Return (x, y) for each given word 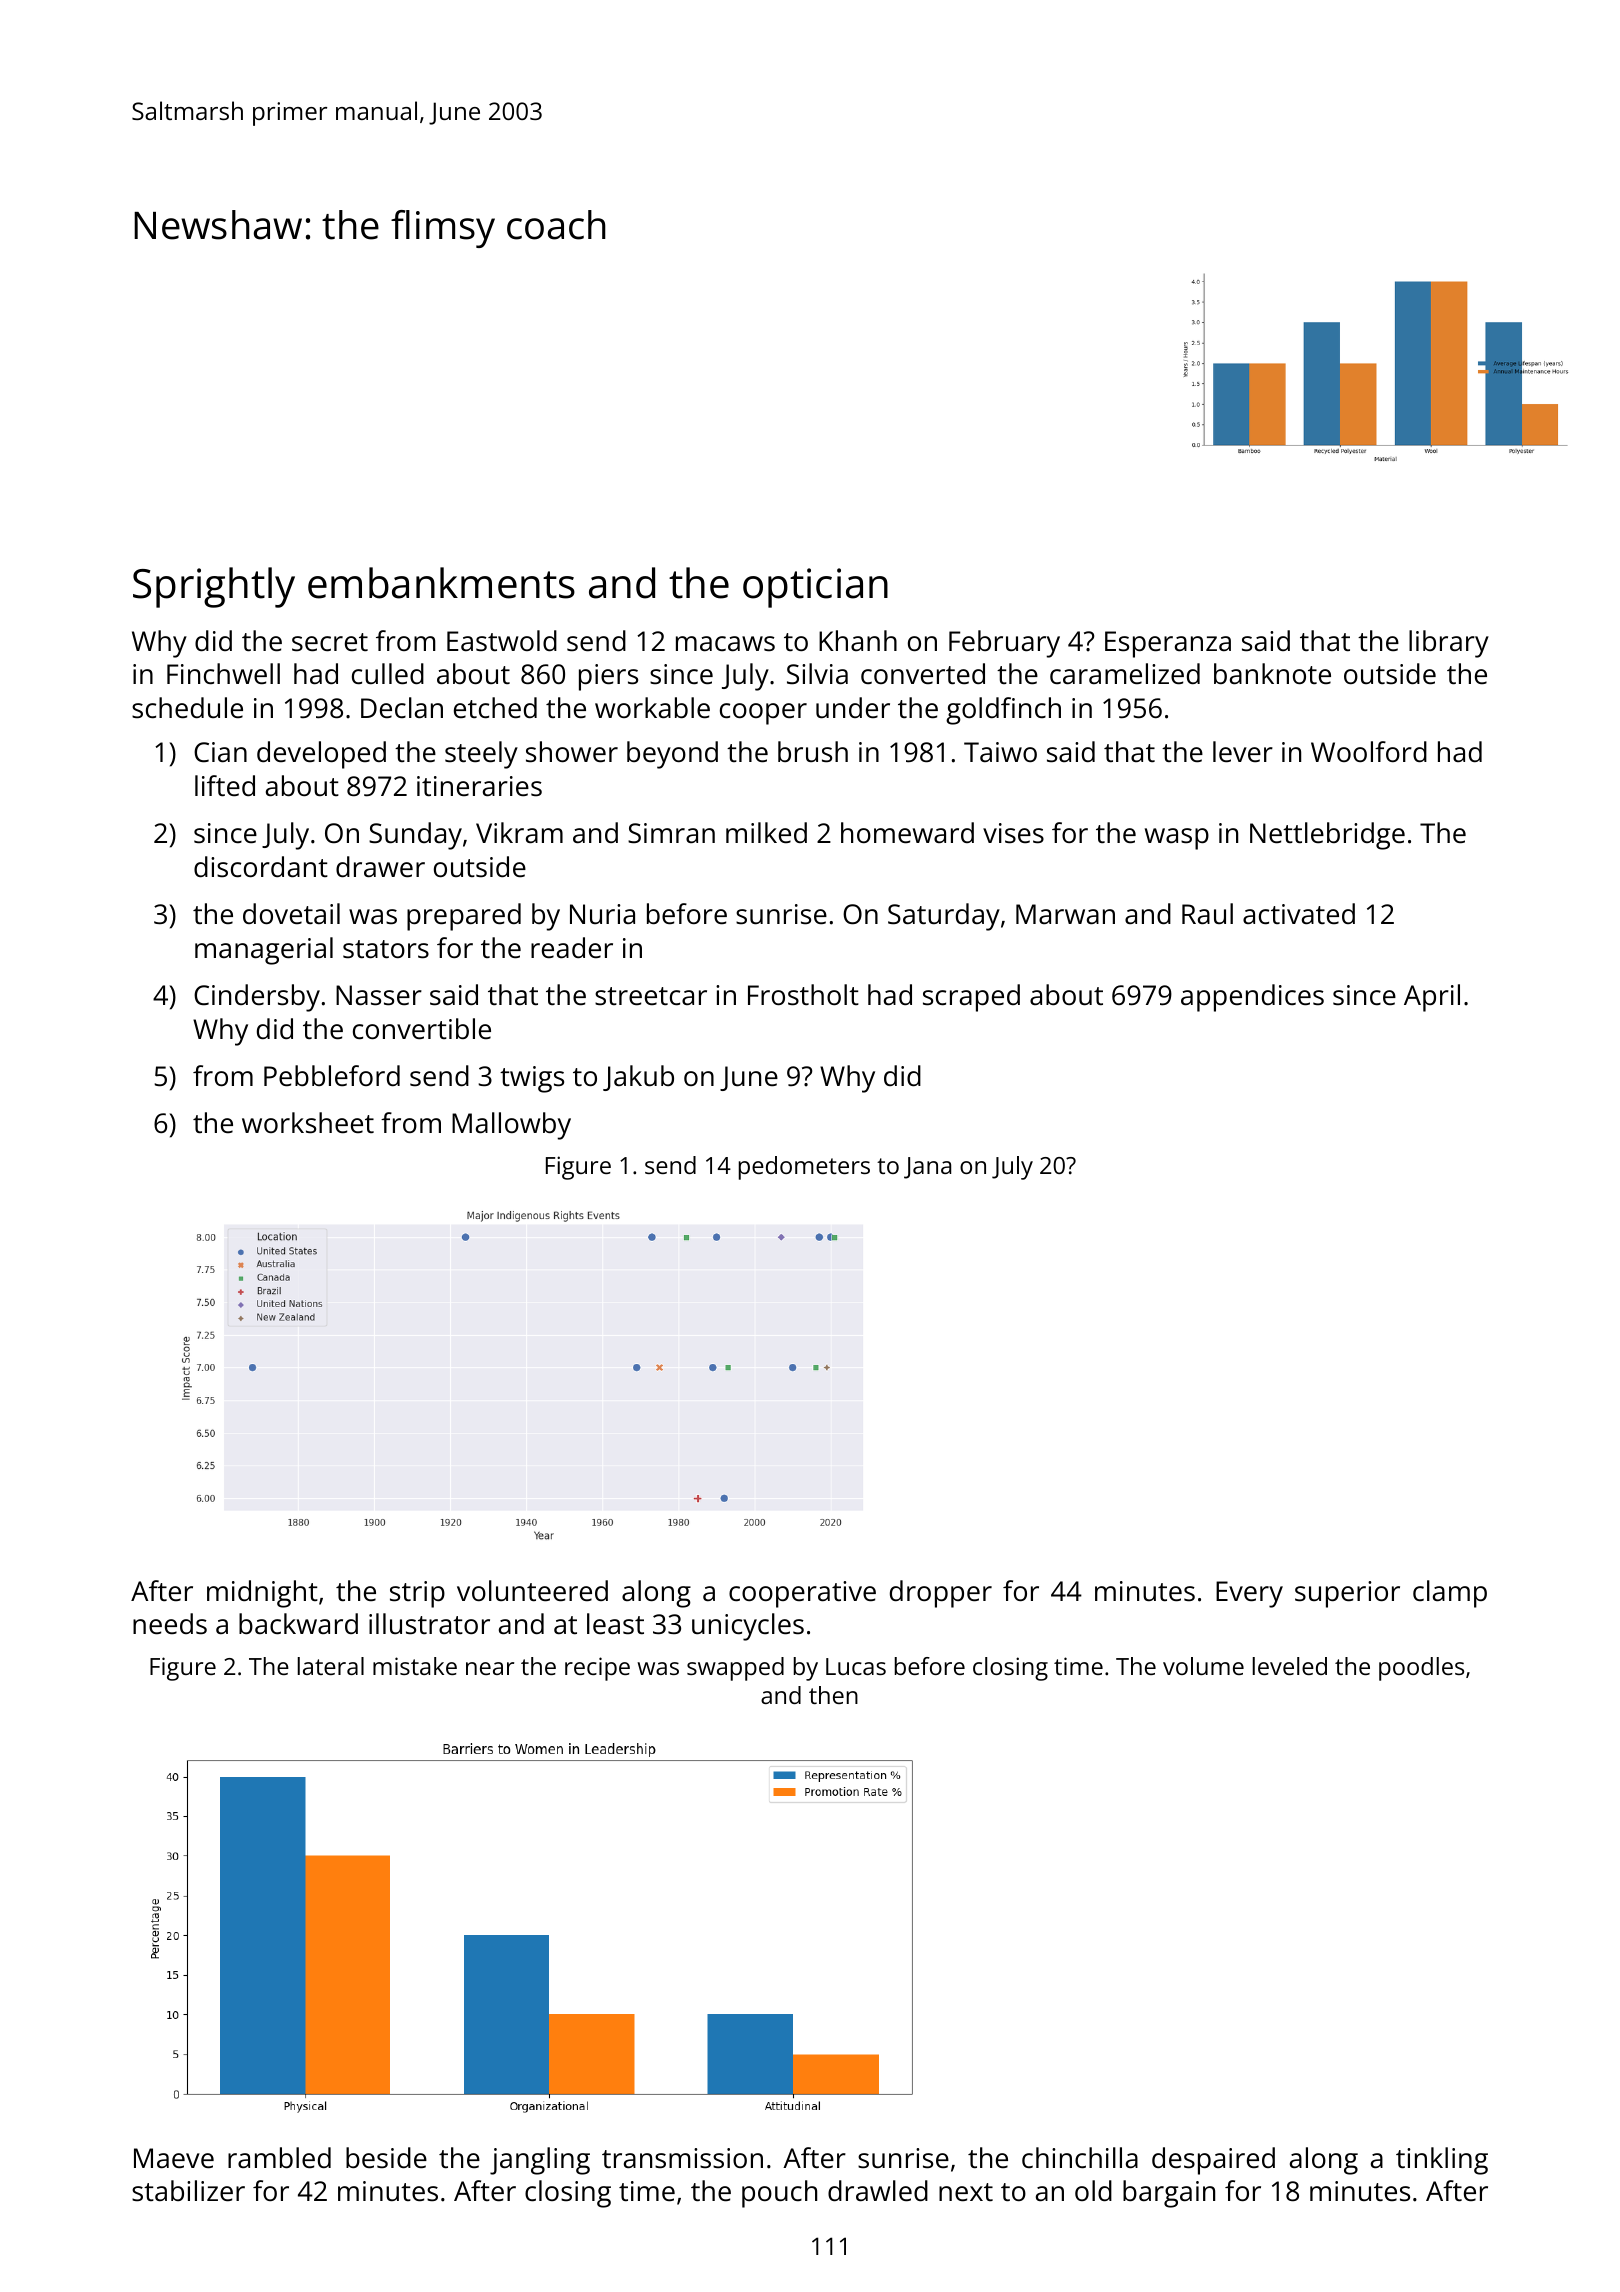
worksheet (308, 1123)
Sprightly (214, 587)
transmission (682, 2158)
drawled (878, 2191)
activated (1299, 913)
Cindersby (257, 998)
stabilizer (188, 2191)
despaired (1213, 2161)
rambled (279, 2158)
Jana (927, 1168)
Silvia (817, 673)
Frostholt (803, 995)
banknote (1272, 673)
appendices (1252, 998)
